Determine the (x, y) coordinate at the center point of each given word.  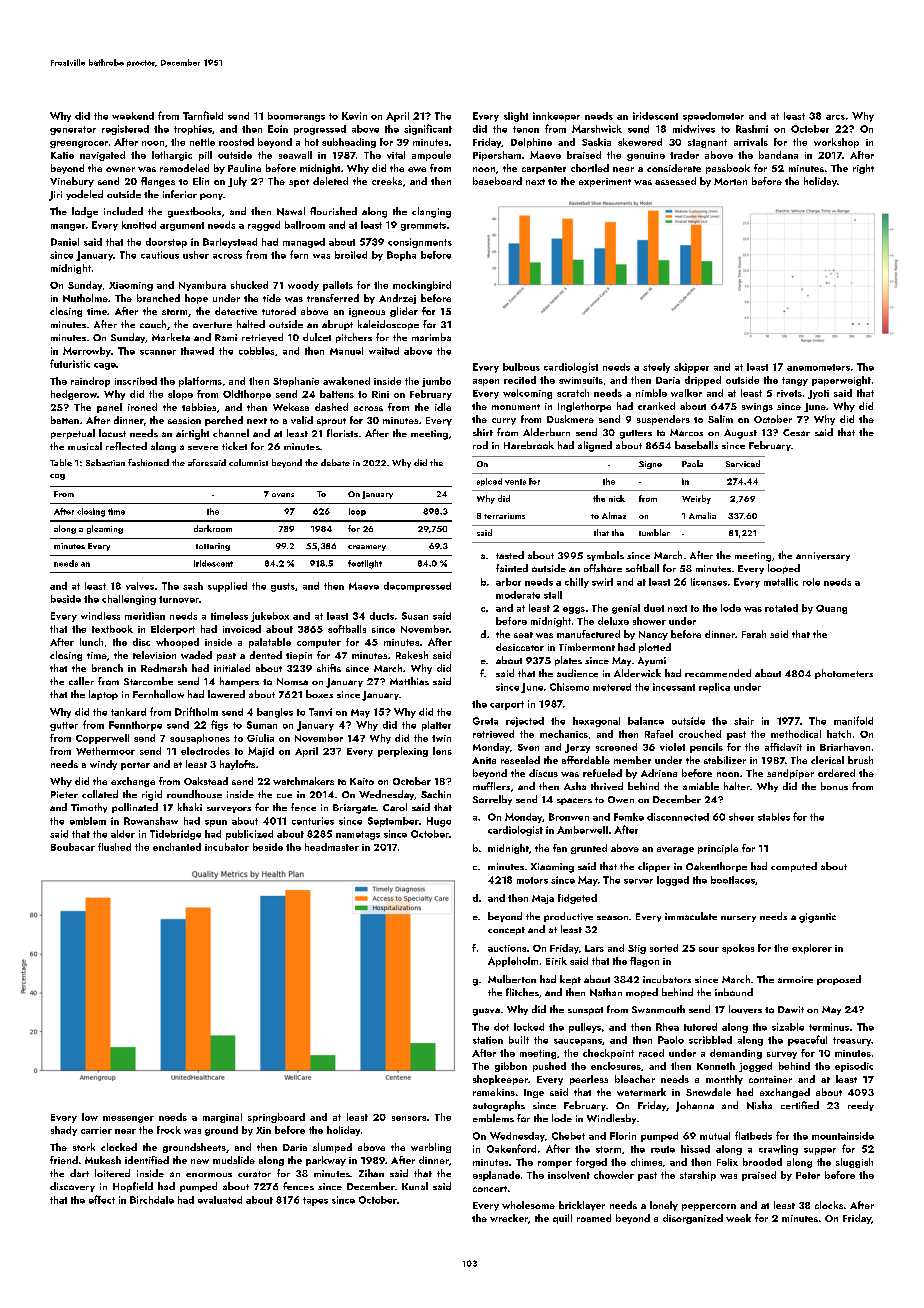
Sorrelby (492, 800)
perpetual (73, 434)
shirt (483, 432)
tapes (315, 1201)
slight (516, 117)
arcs (835, 117)
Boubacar (73, 847)
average (675, 850)
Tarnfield (203, 115)
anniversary (823, 556)
